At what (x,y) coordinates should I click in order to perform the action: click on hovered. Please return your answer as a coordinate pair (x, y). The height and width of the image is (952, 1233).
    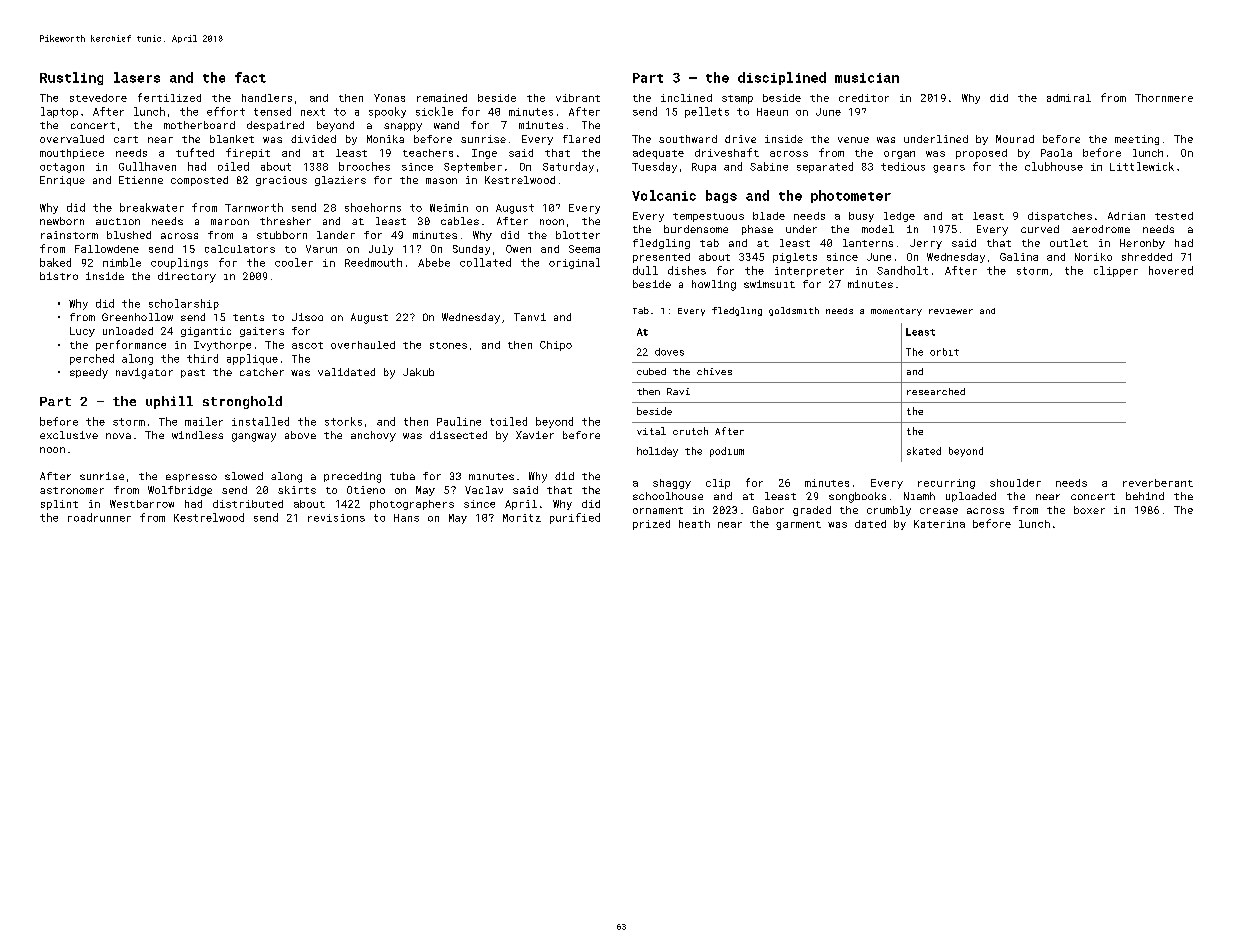
    Looking at the image, I should click on (1171, 270).
